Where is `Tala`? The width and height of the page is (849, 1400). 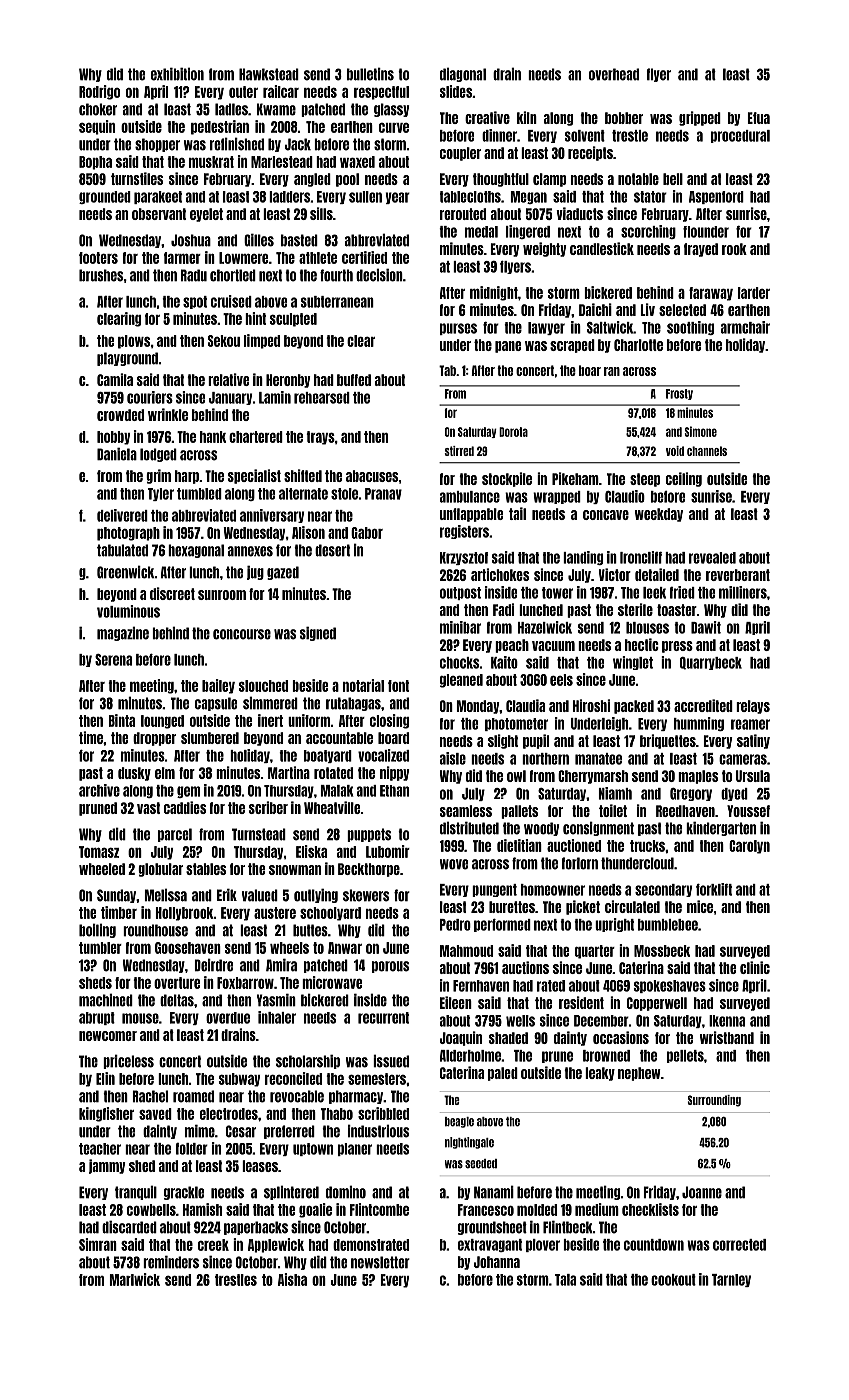 Tala is located at coordinates (565, 1280).
